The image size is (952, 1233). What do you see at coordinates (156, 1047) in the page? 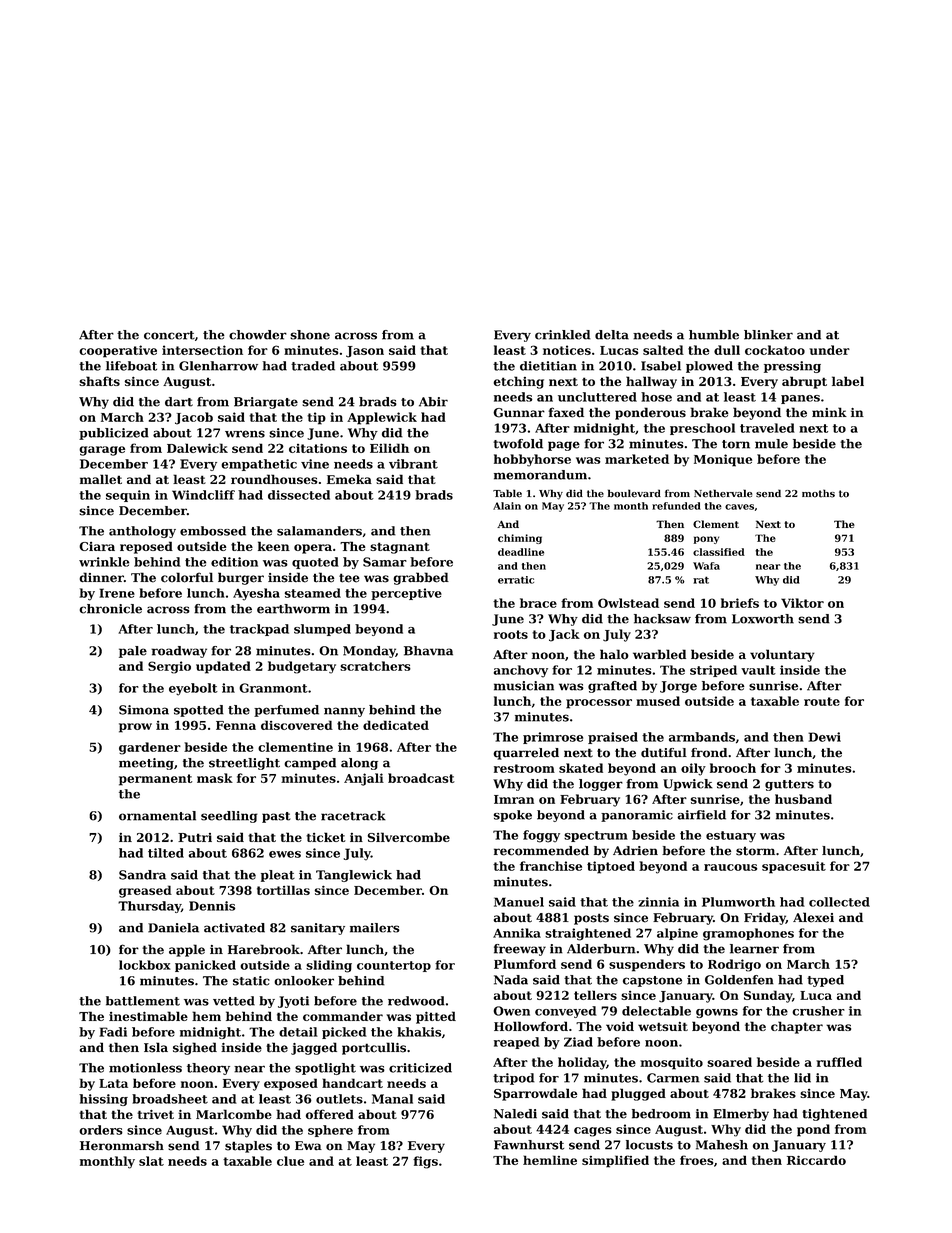
I see `Isla` at bounding box center [156, 1047].
